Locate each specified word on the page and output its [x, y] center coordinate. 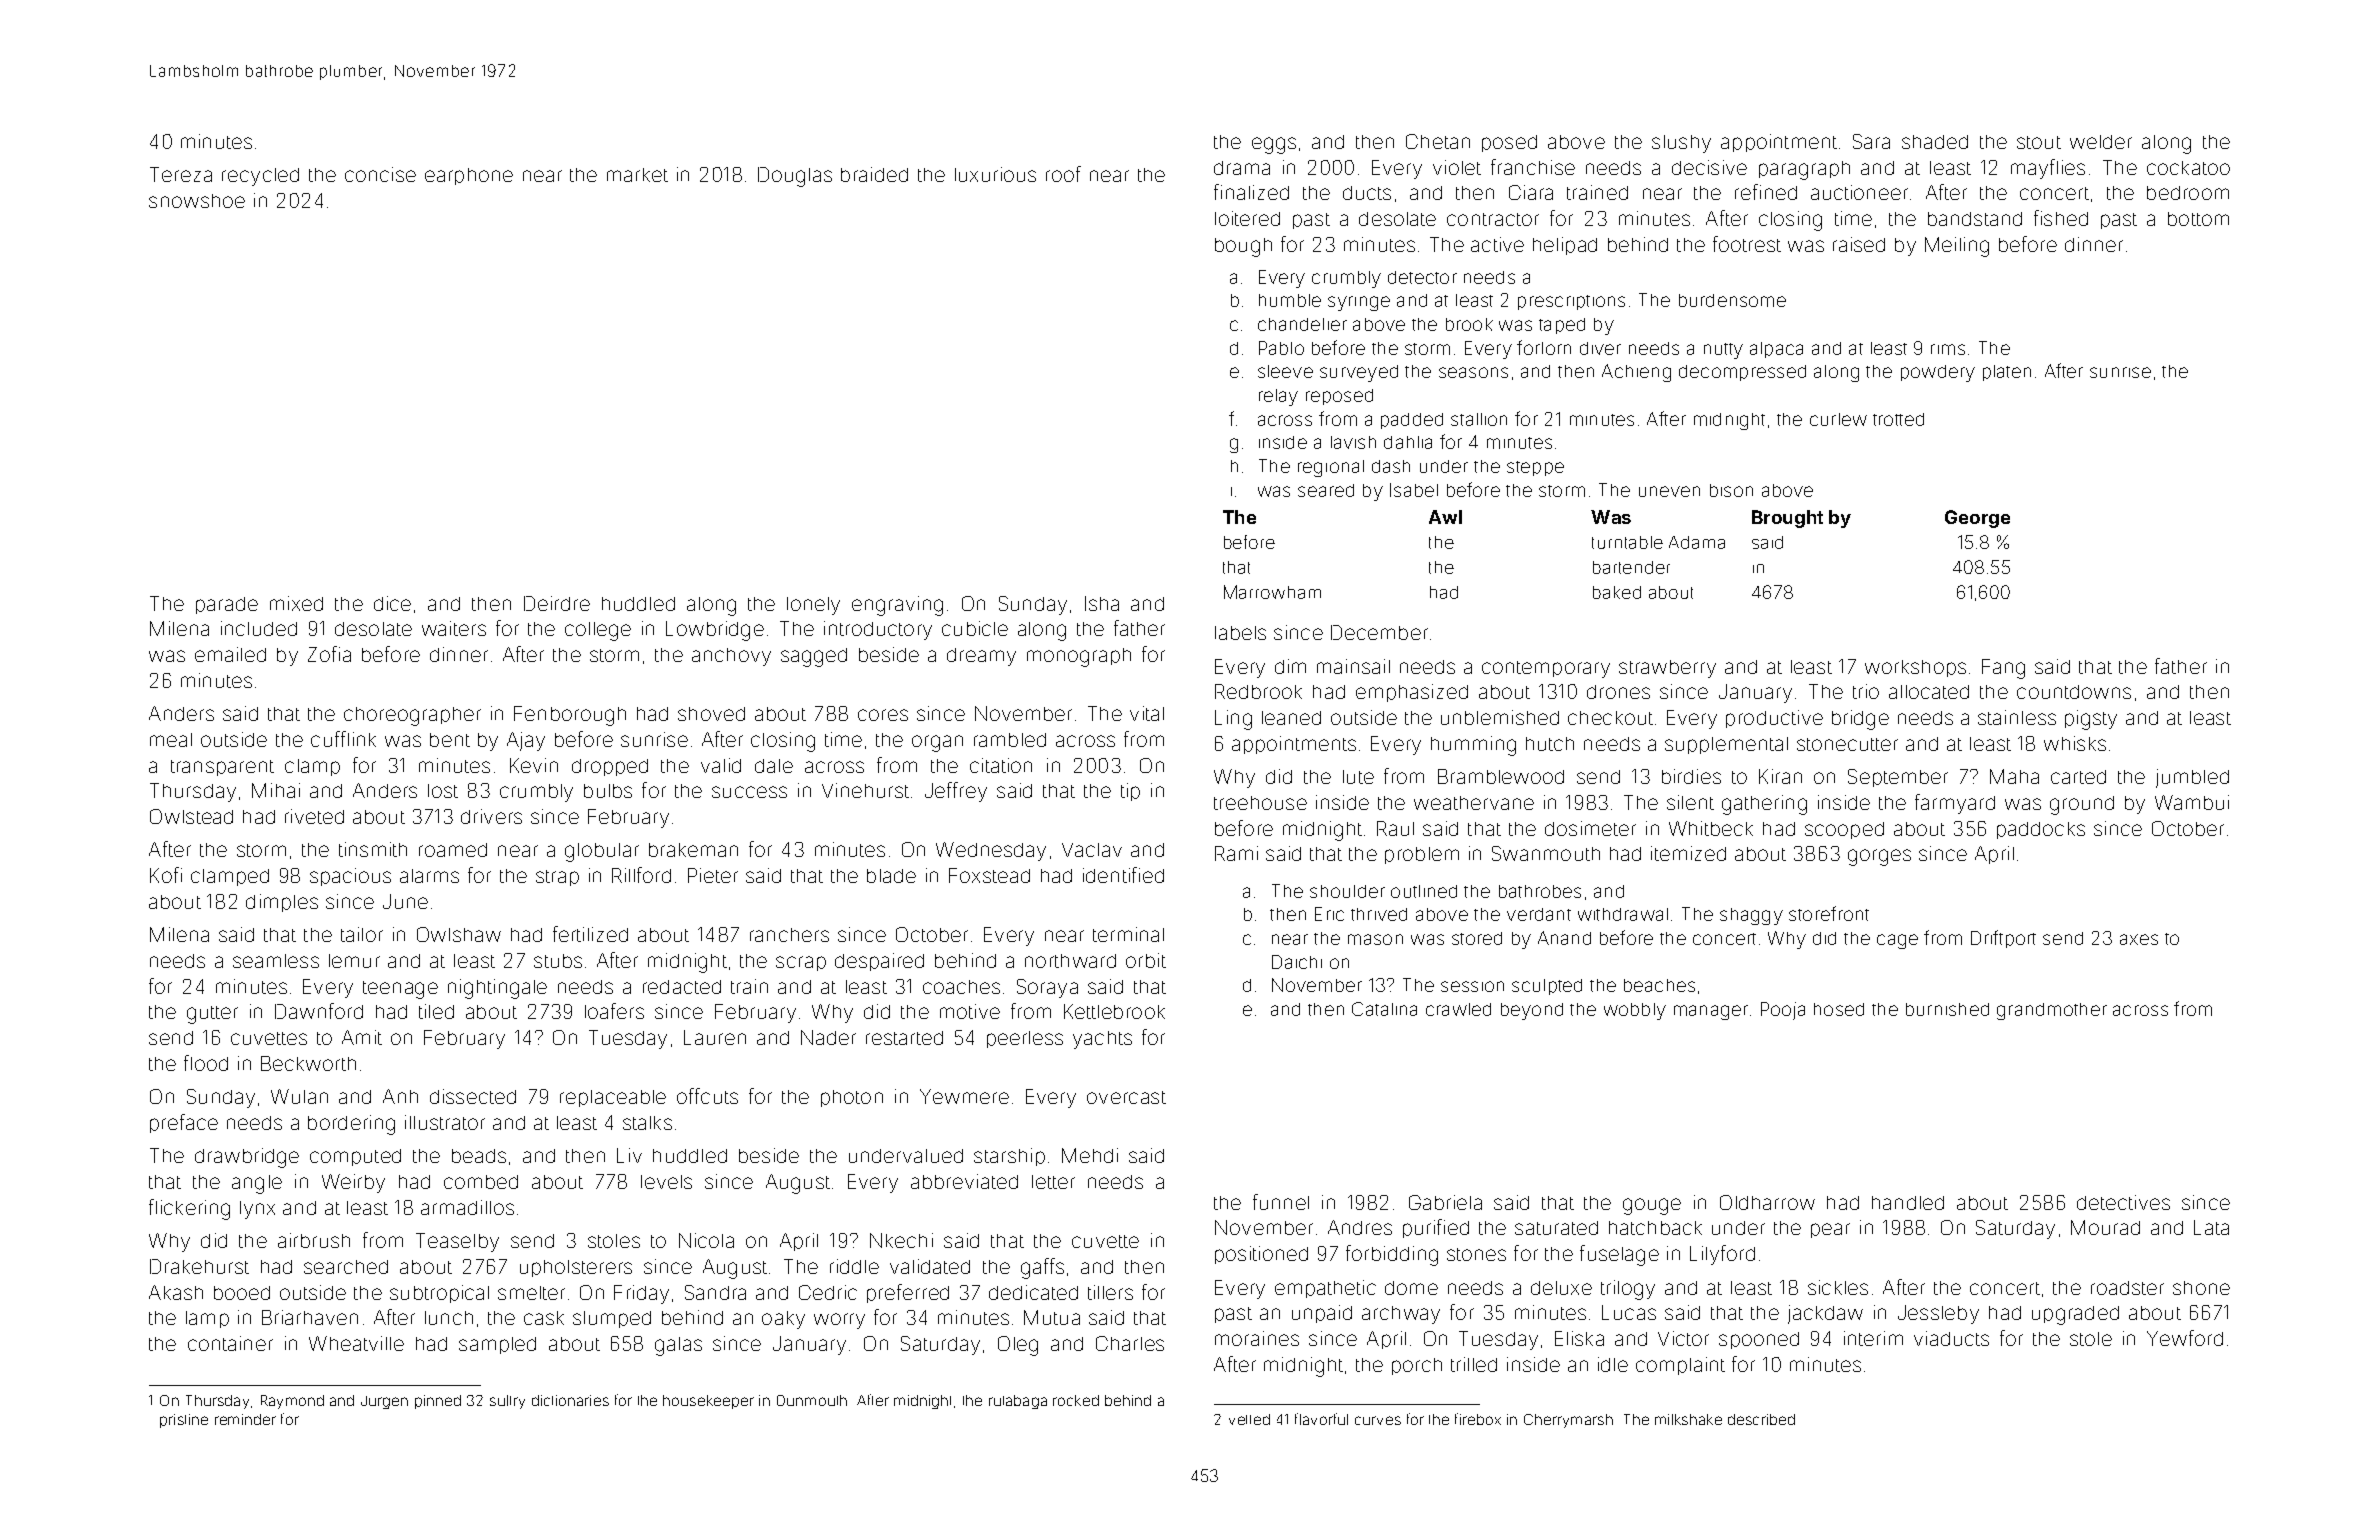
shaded [1935, 142]
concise [380, 174]
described [1761, 1419]
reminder [245, 1419]
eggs [1274, 145]
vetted [1249, 1419]
